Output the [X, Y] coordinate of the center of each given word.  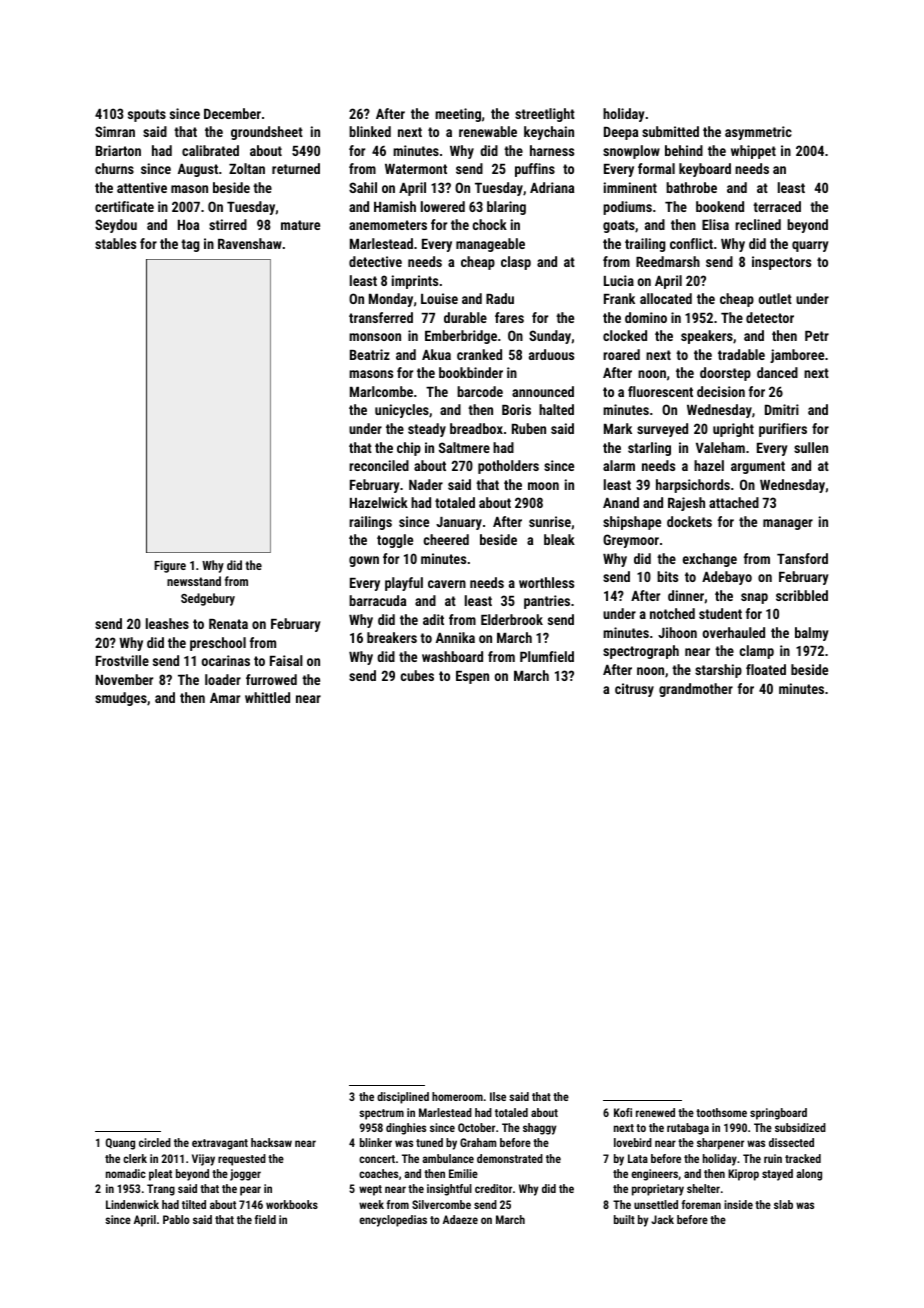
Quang [120, 1144]
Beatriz [370, 354]
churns [114, 168]
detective [375, 261]
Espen [472, 677]
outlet [775, 298]
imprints [415, 282]
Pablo [176, 1219]
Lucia [619, 280]
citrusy [634, 690]
